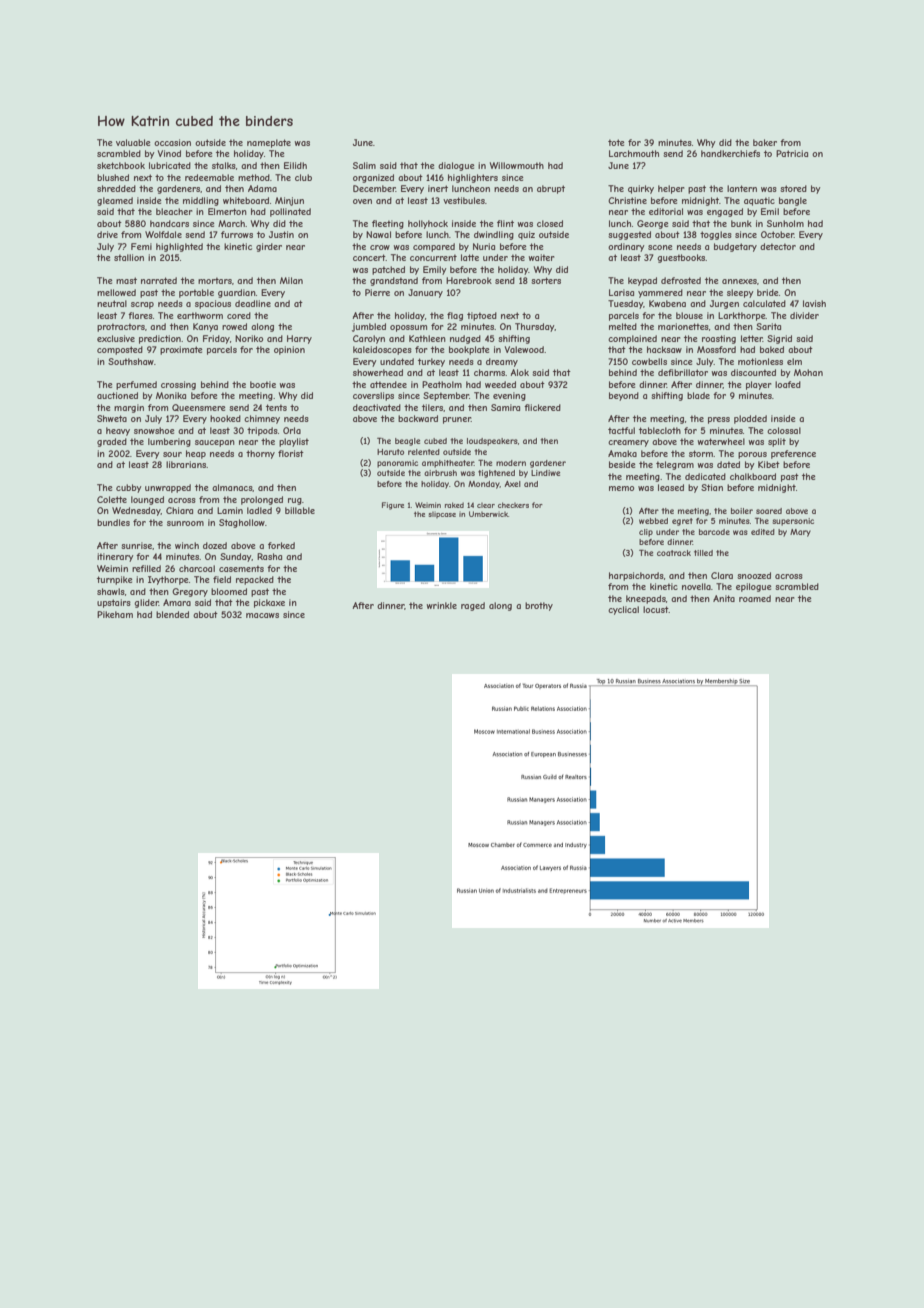 The image size is (924, 1308). Describe the element at coordinates (755, 598) in the screenshot. I see `roamed` at that location.
